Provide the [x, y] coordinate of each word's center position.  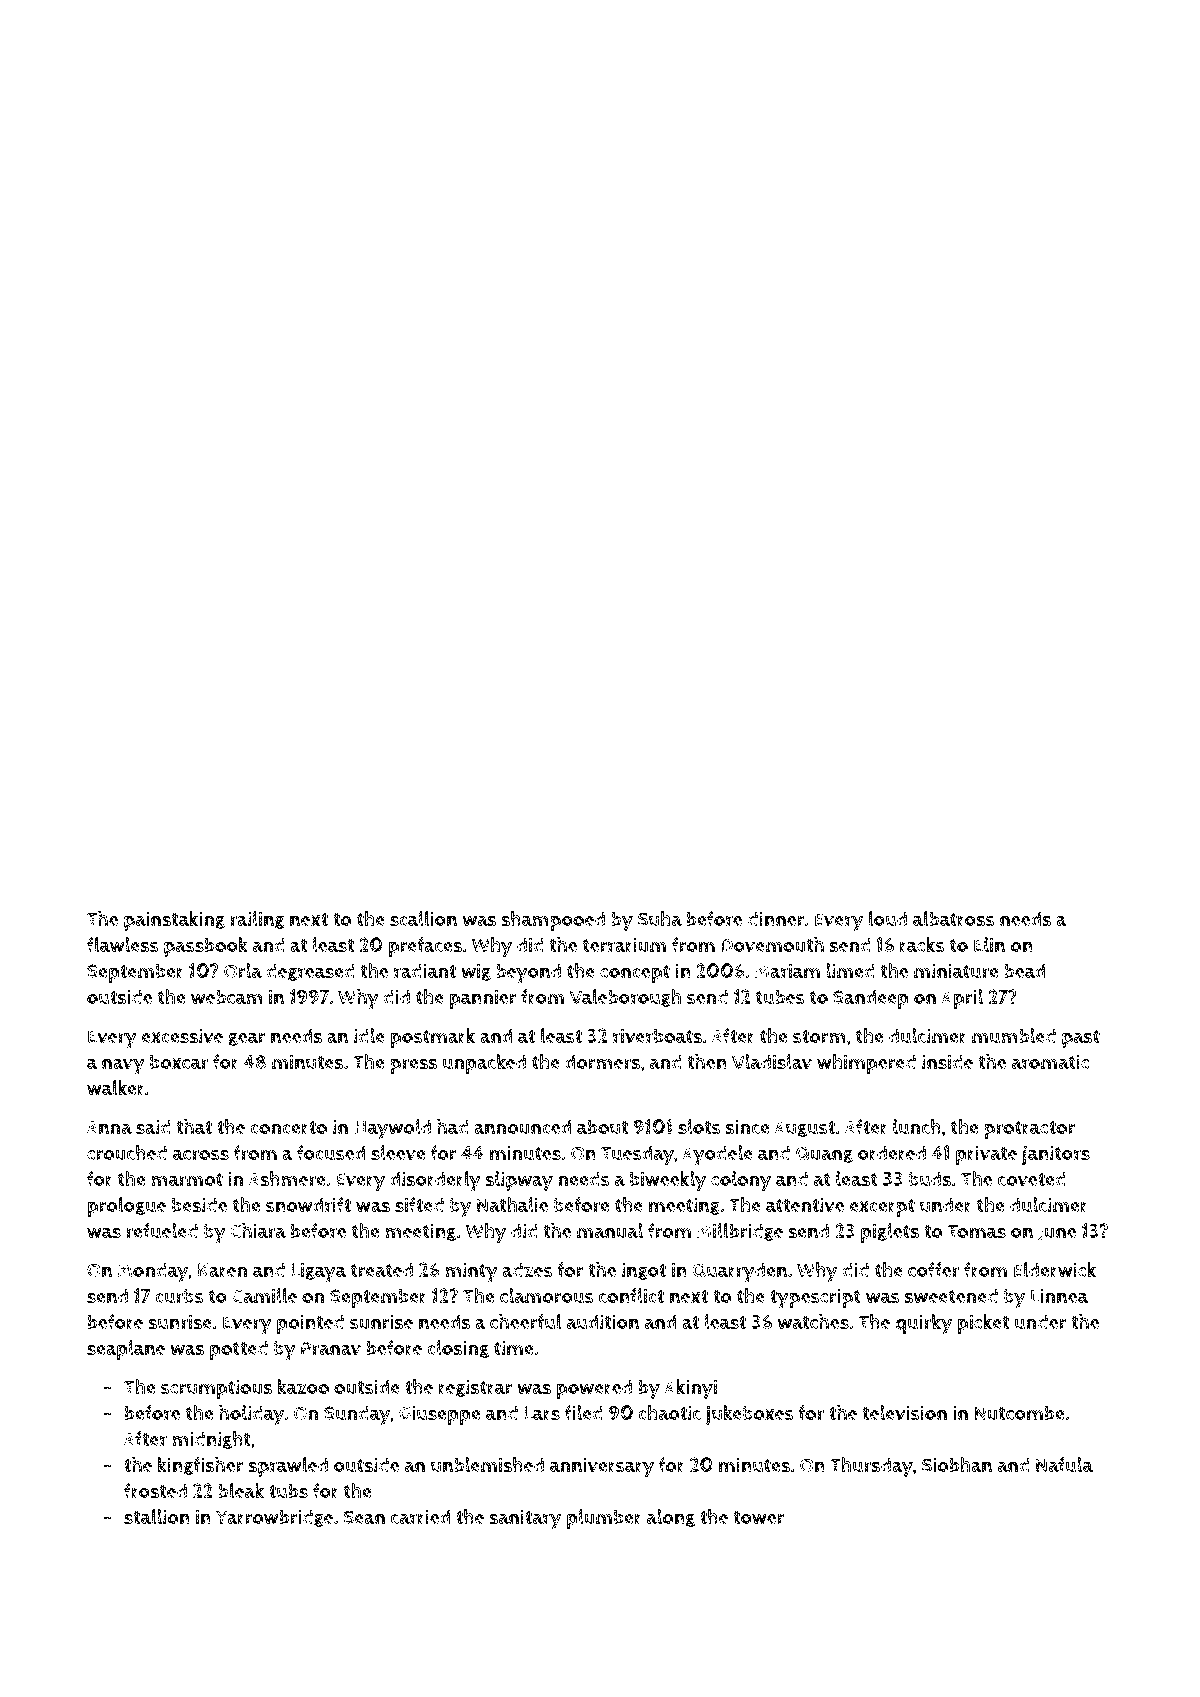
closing [458, 1349]
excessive [182, 1036]
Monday [153, 1272]
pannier [483, 999]
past [1081, 1039]
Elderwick [1055, 1270]
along [671, 1518]
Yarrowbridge [274, 1518]
